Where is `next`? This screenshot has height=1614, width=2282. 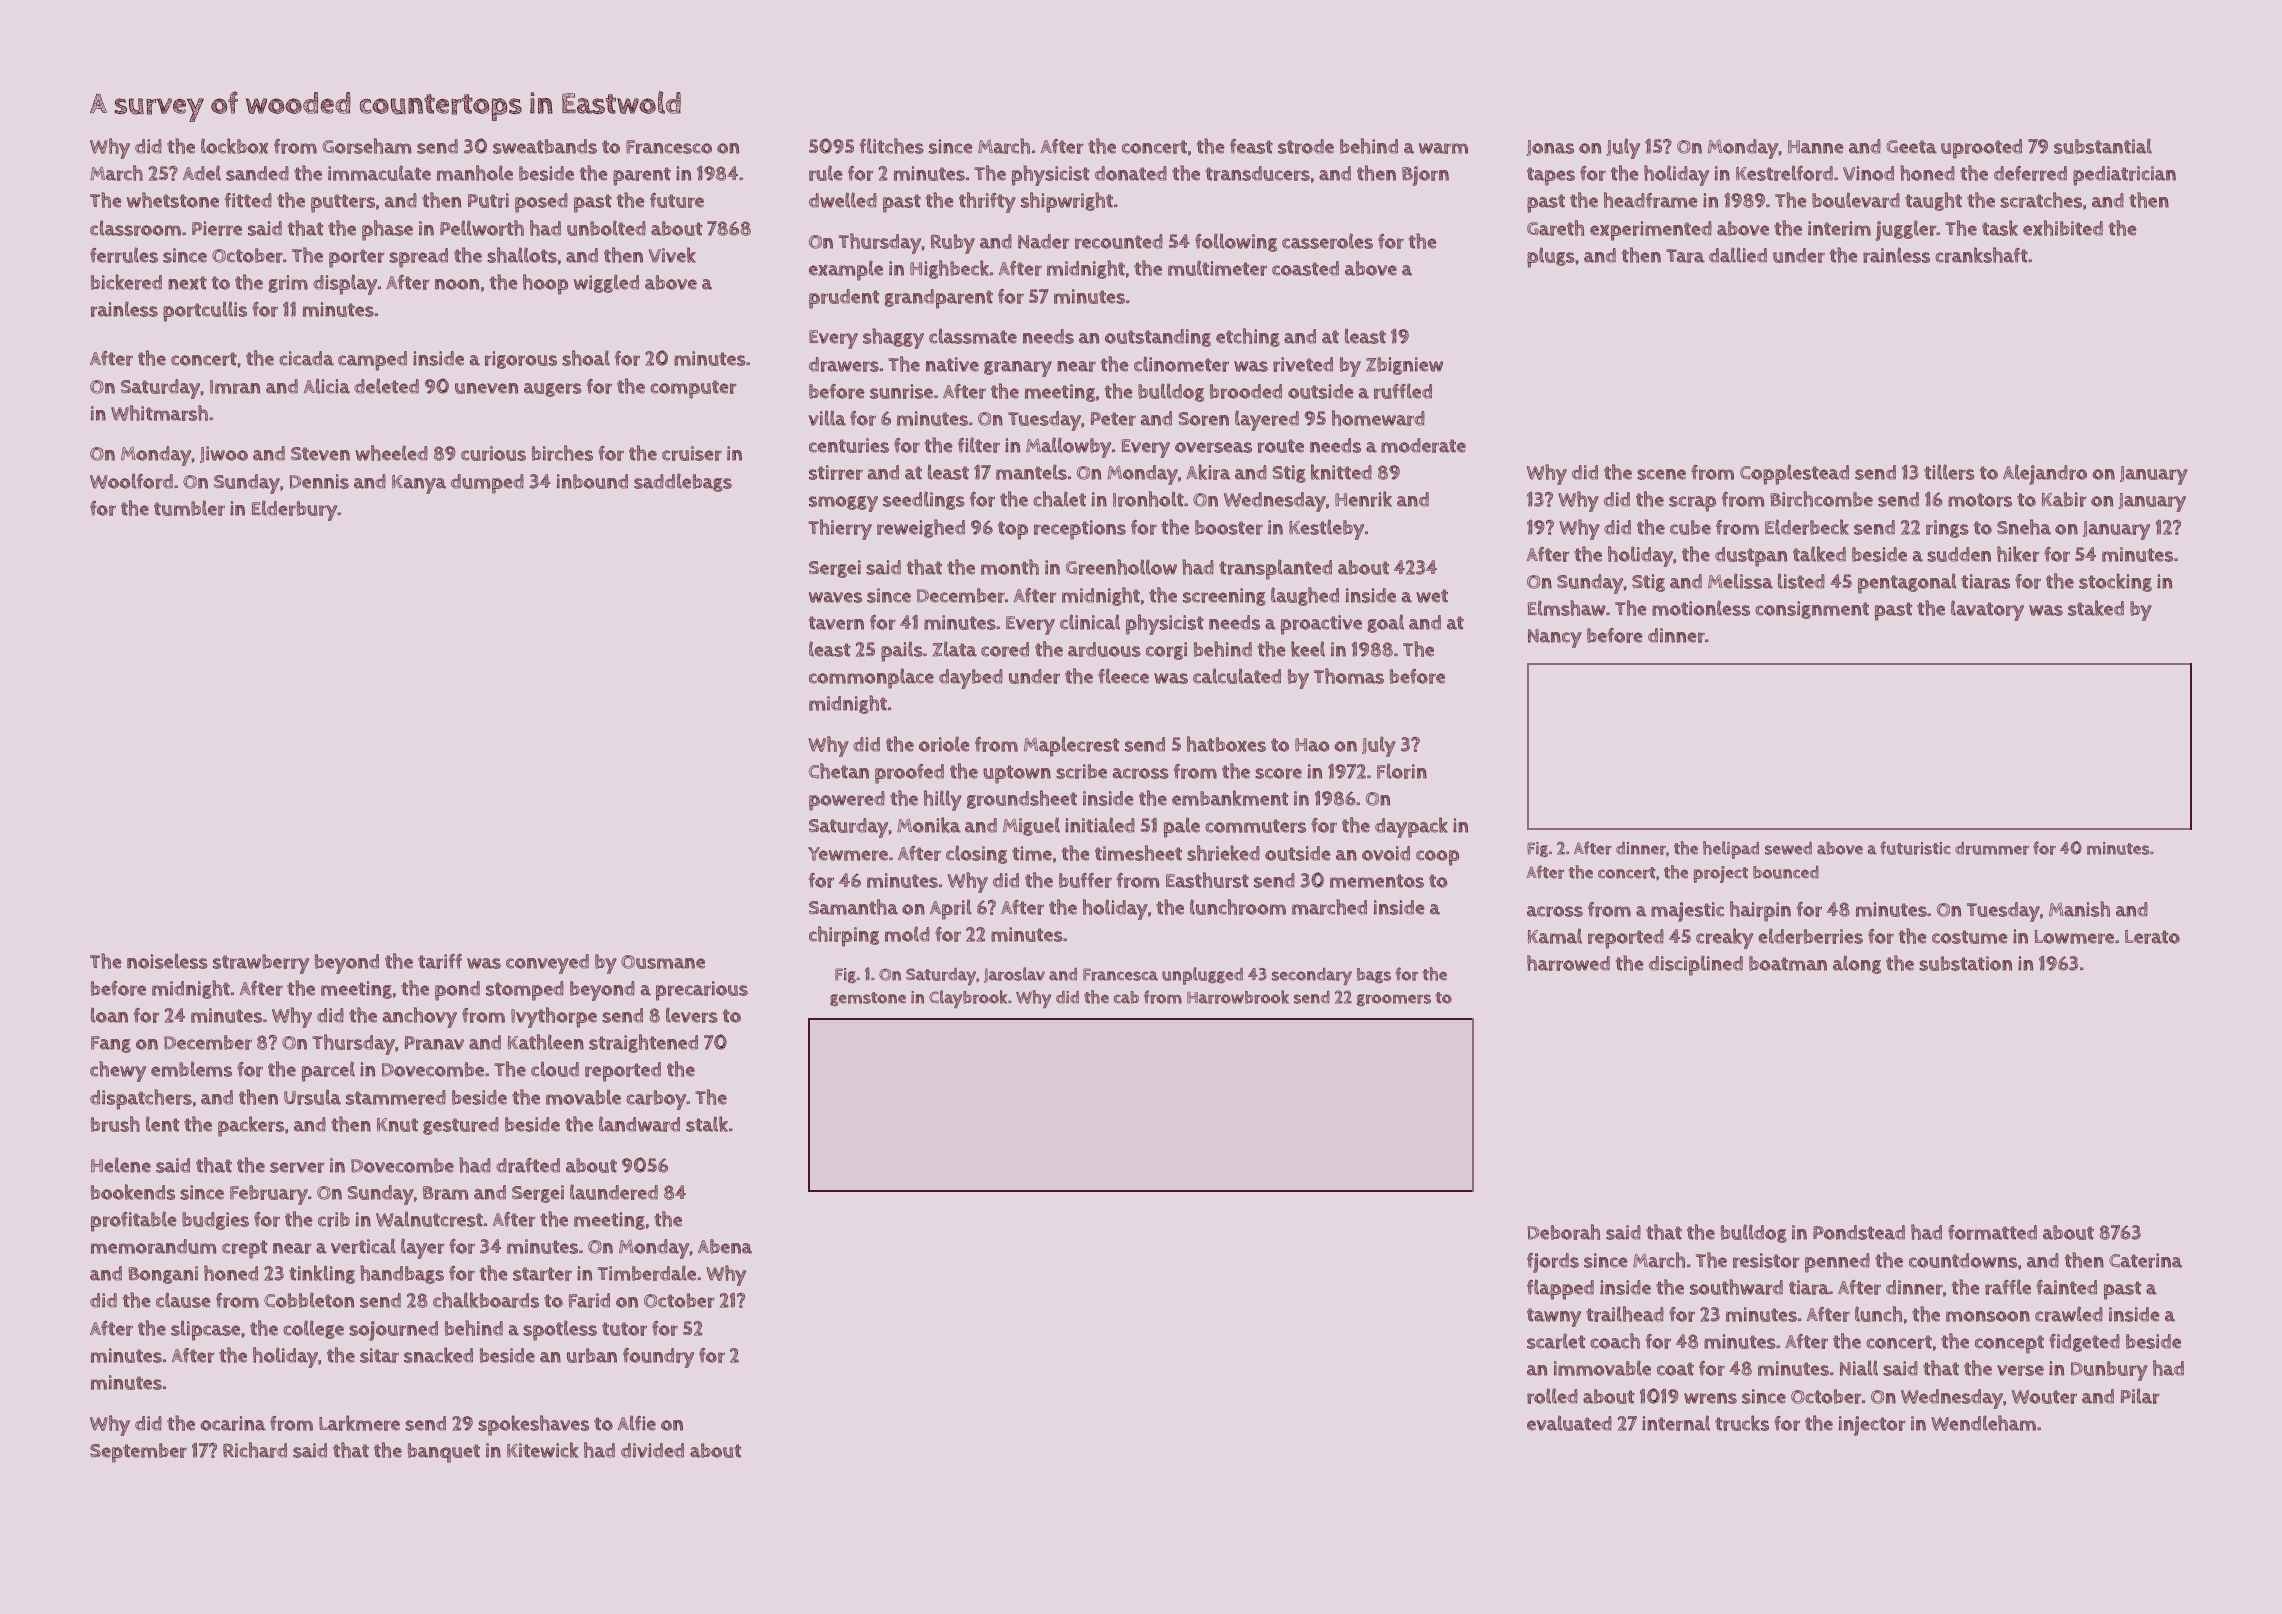
next is located at coordinates (187, 283).
